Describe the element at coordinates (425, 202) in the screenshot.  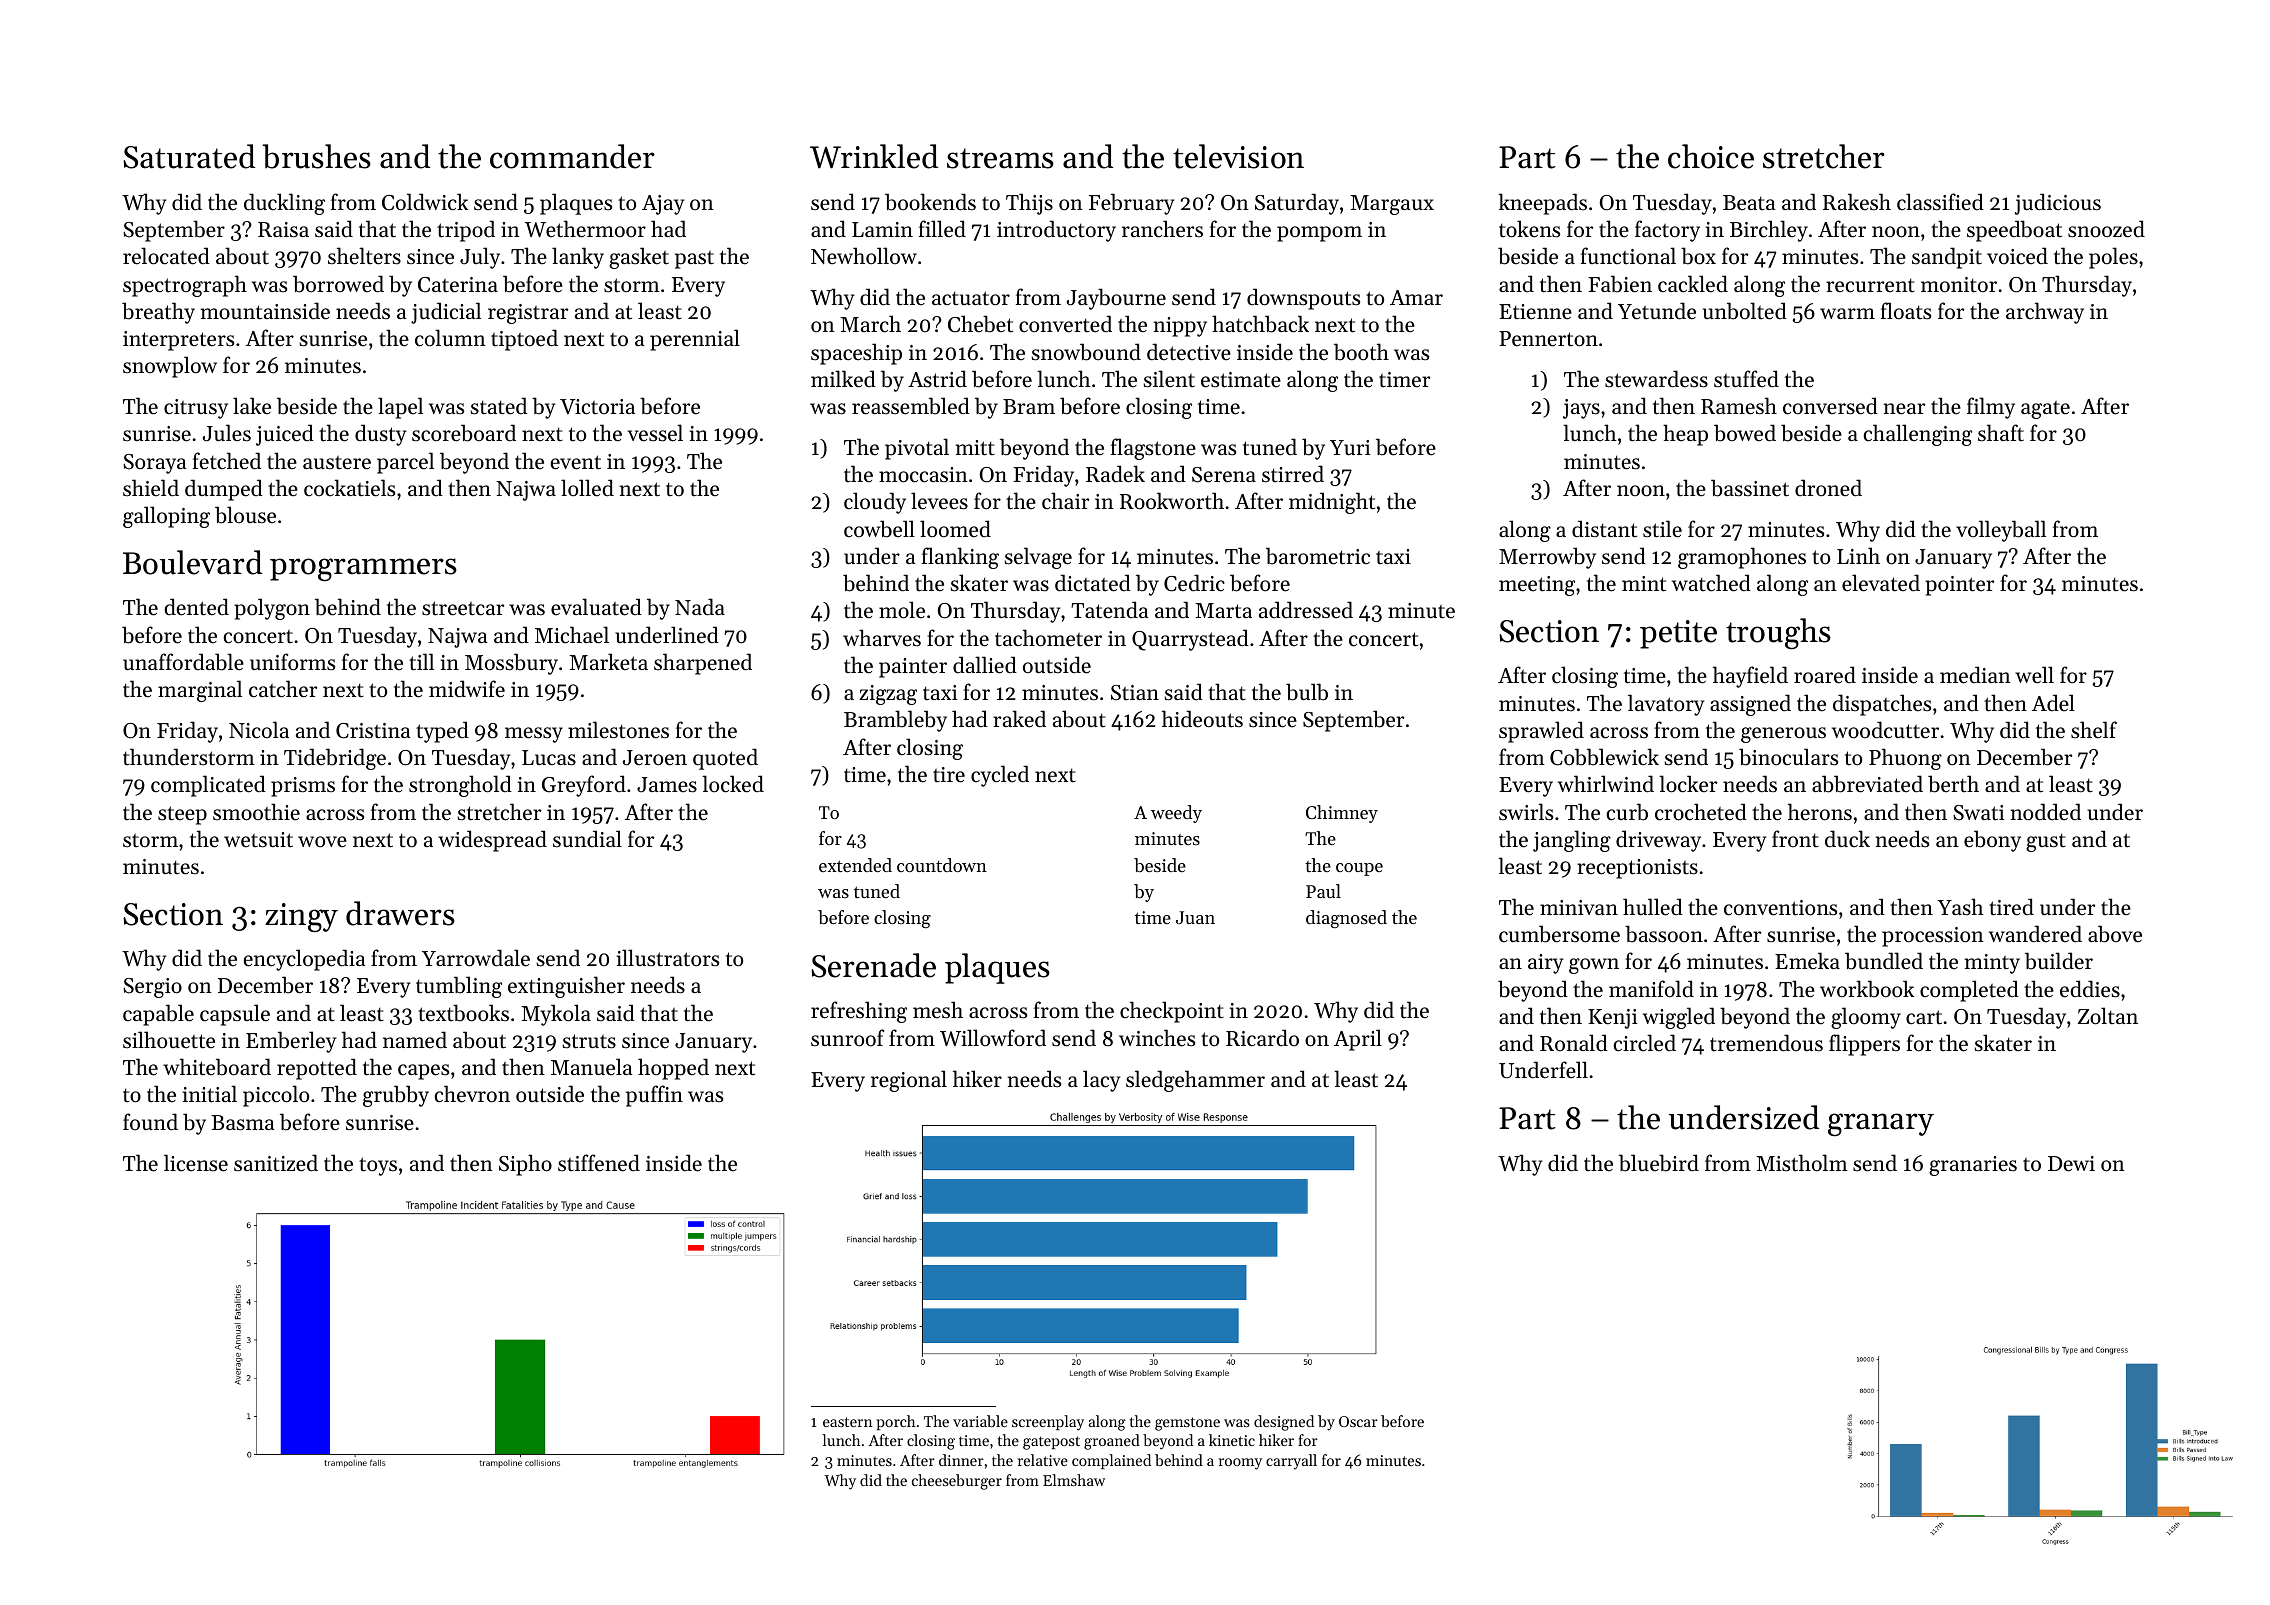
I see `Coldwick` at that location.
